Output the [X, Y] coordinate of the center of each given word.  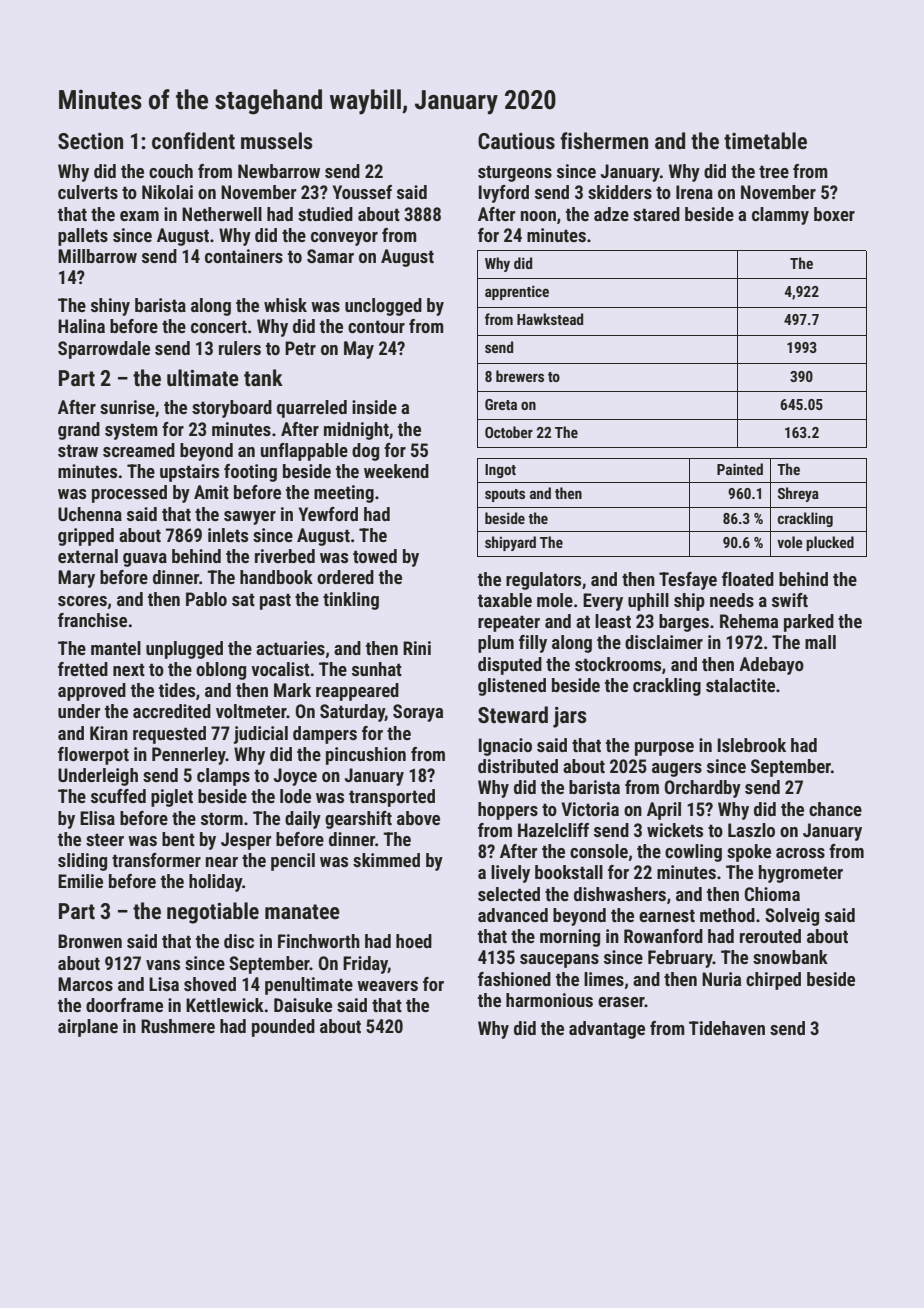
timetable [765, 140]
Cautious [516, 141]
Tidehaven [727, 1028]
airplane [88, 1028]
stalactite [740, 685]
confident [193, 140]
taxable [505, 600]
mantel [116, 648]
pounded [283, 1028]
